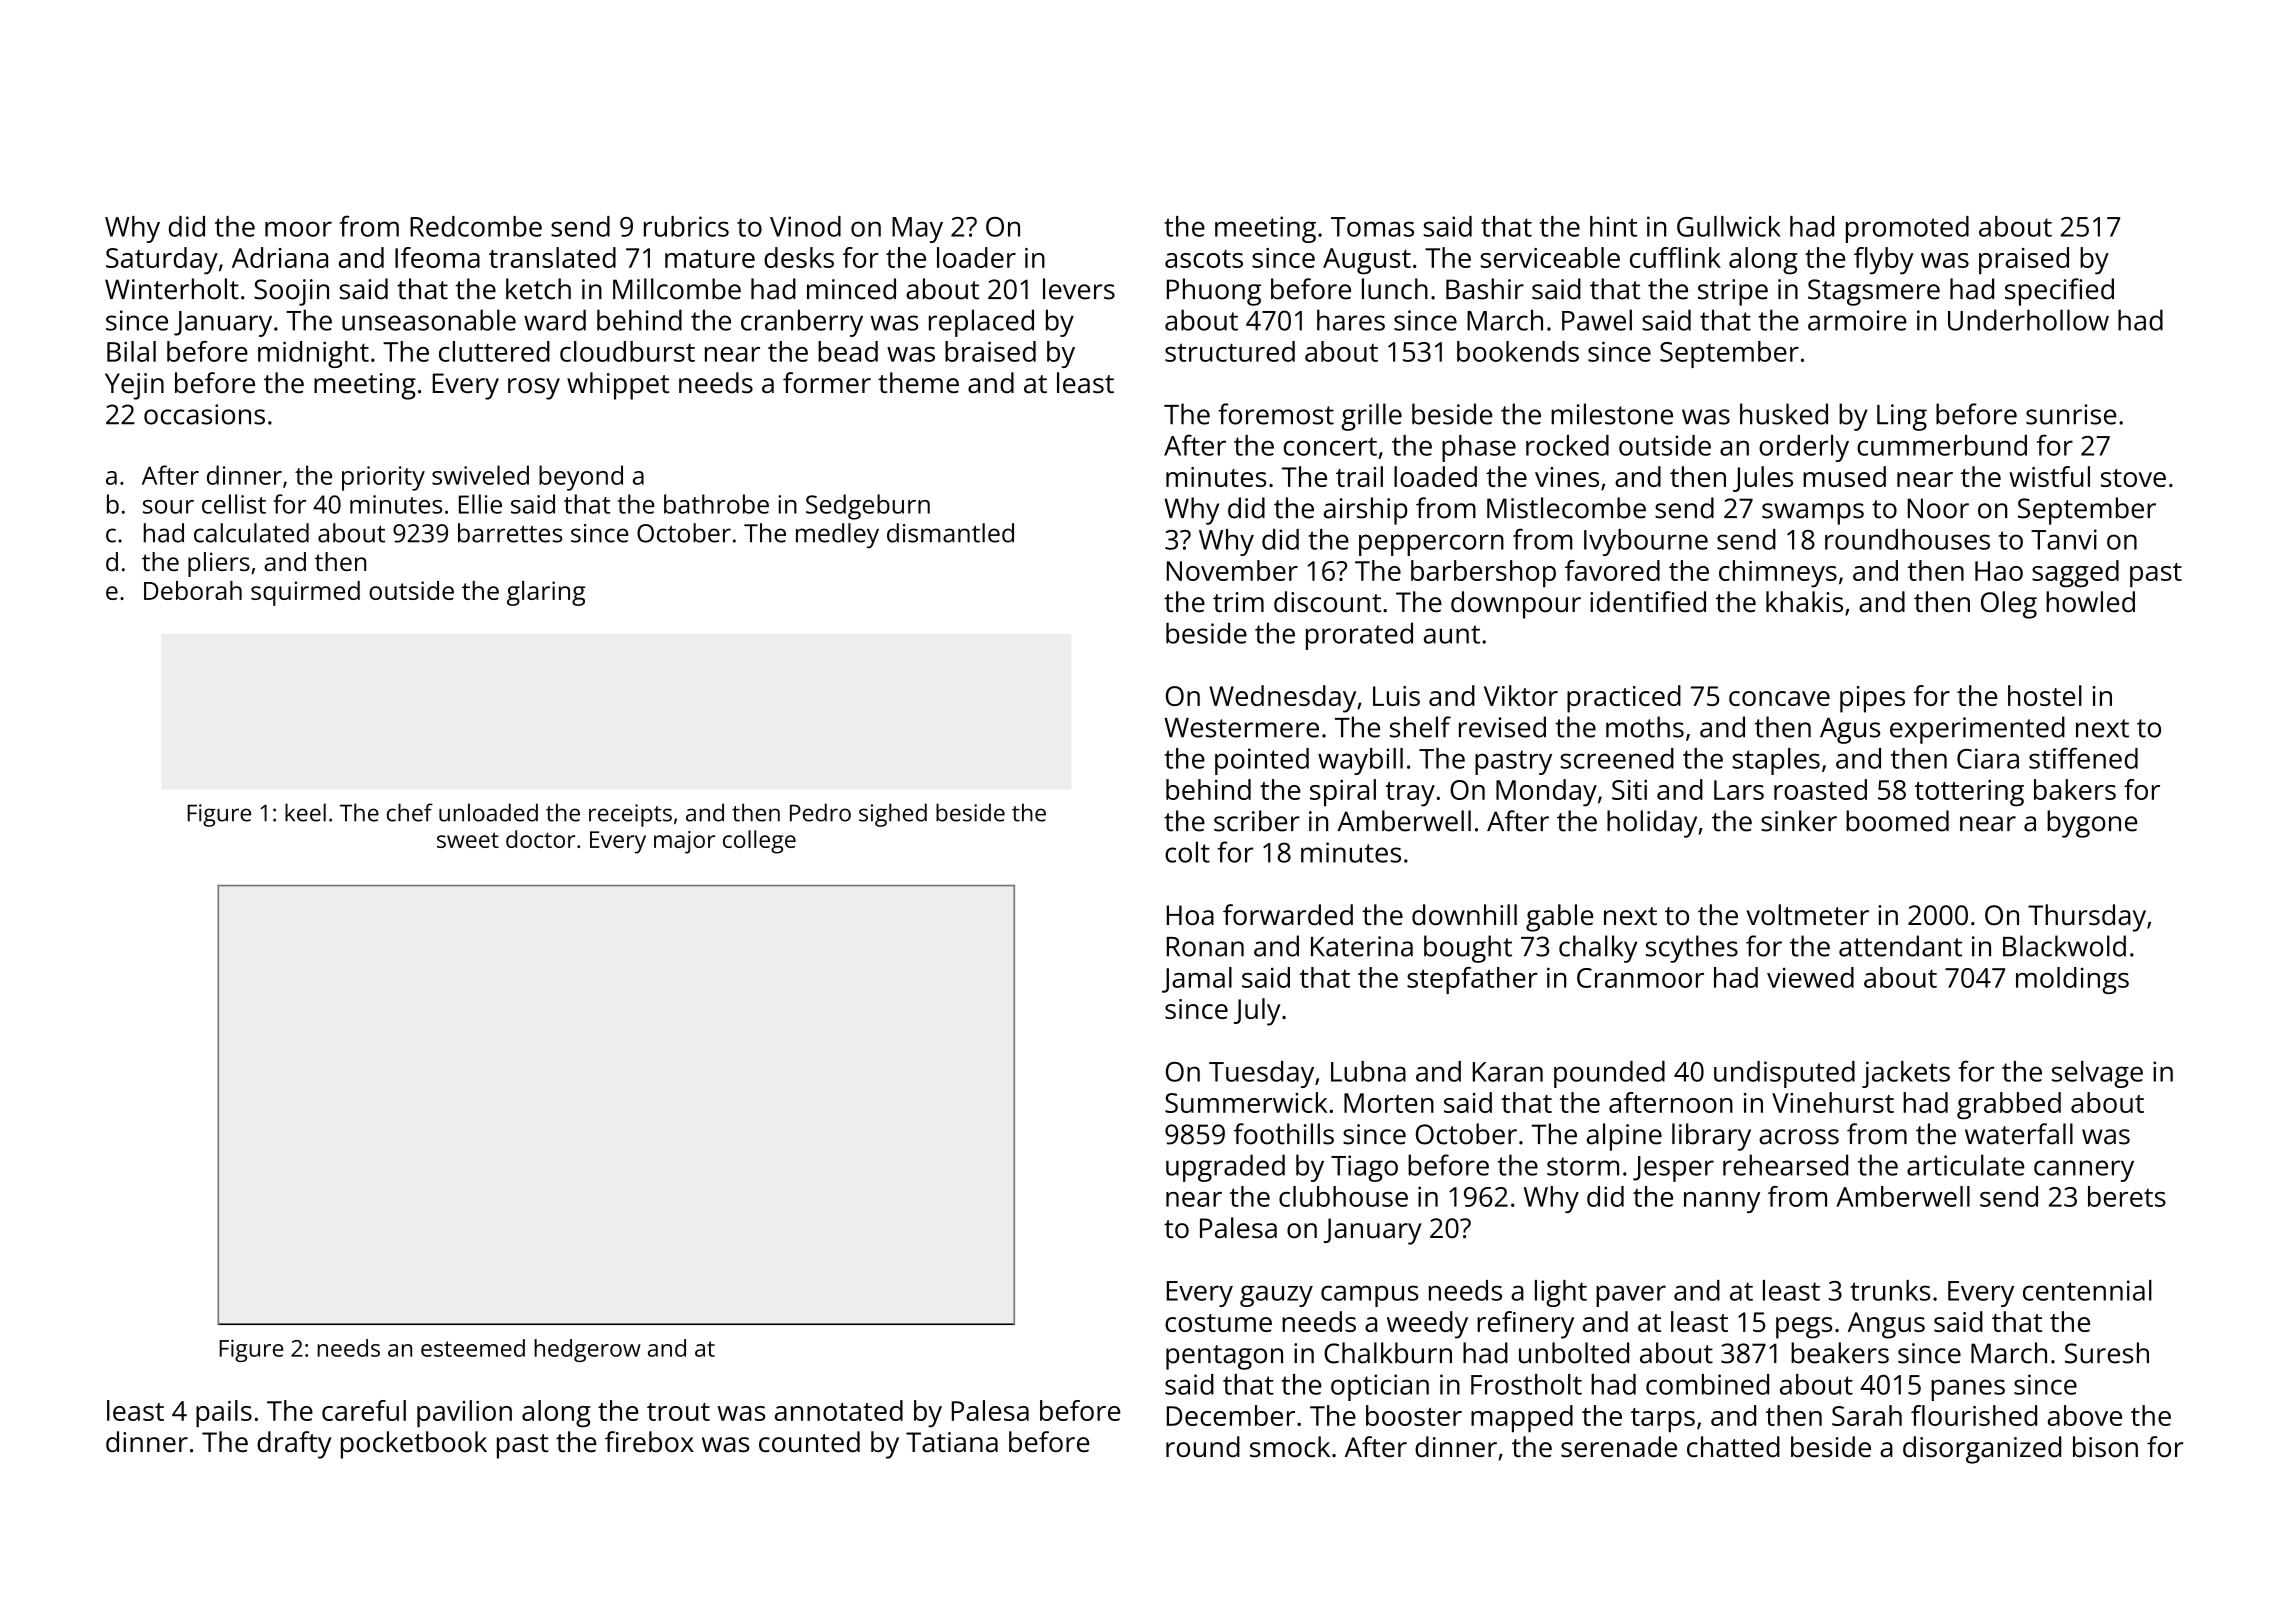 The width and height of the document is (2292, 1620). I want to click on drafty, so click(294, 1445).
